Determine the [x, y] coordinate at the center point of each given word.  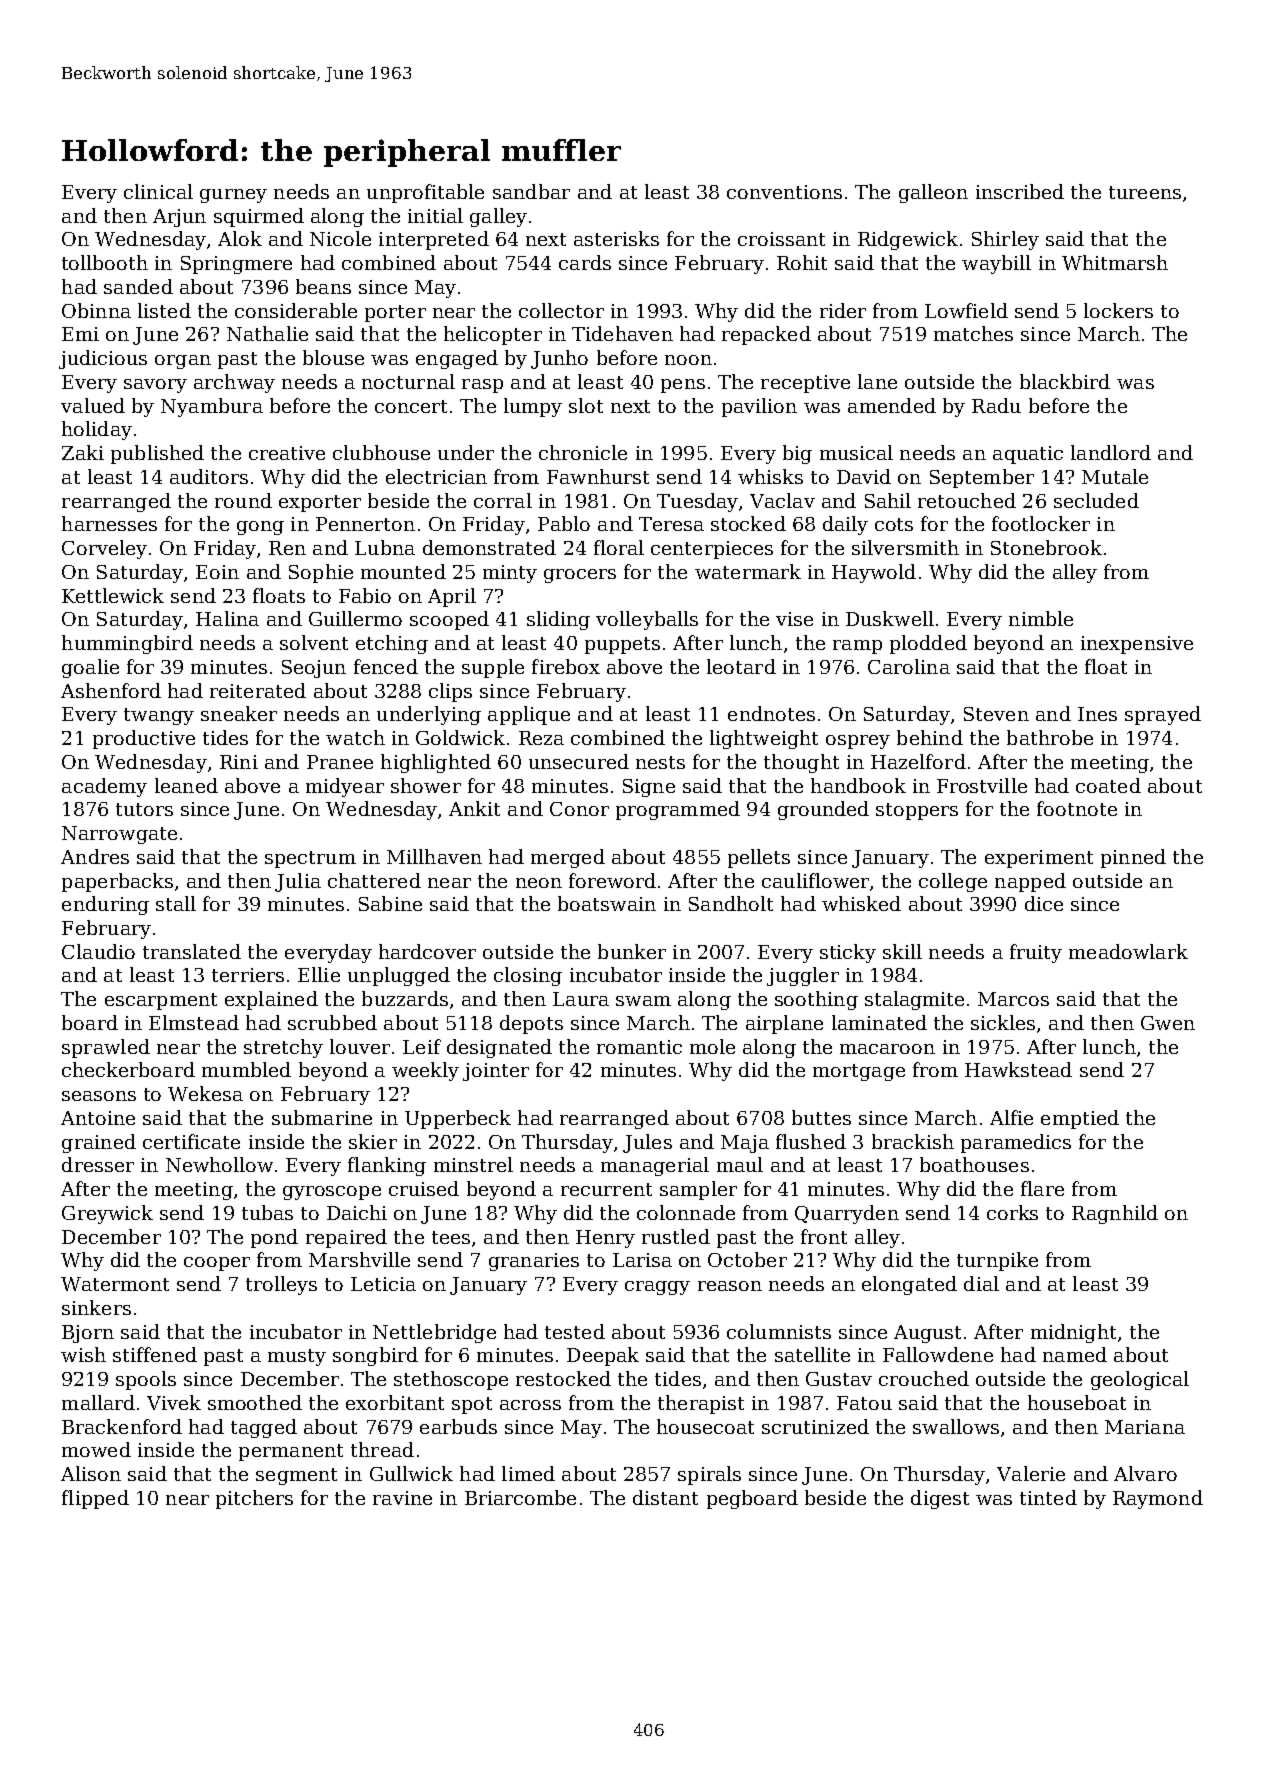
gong [260, 528]
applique [529, 715]
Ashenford [111, 690]
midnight [1073, 1333]
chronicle [583, 452]
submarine [322, 1117]
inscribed [1020, 191]
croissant [781, 239]
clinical [158, 191]
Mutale [1115, 476]
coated [1108, 785]
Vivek [174, 1402]
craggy [657, 1288]
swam [643, 1001]
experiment [1039, 859]
